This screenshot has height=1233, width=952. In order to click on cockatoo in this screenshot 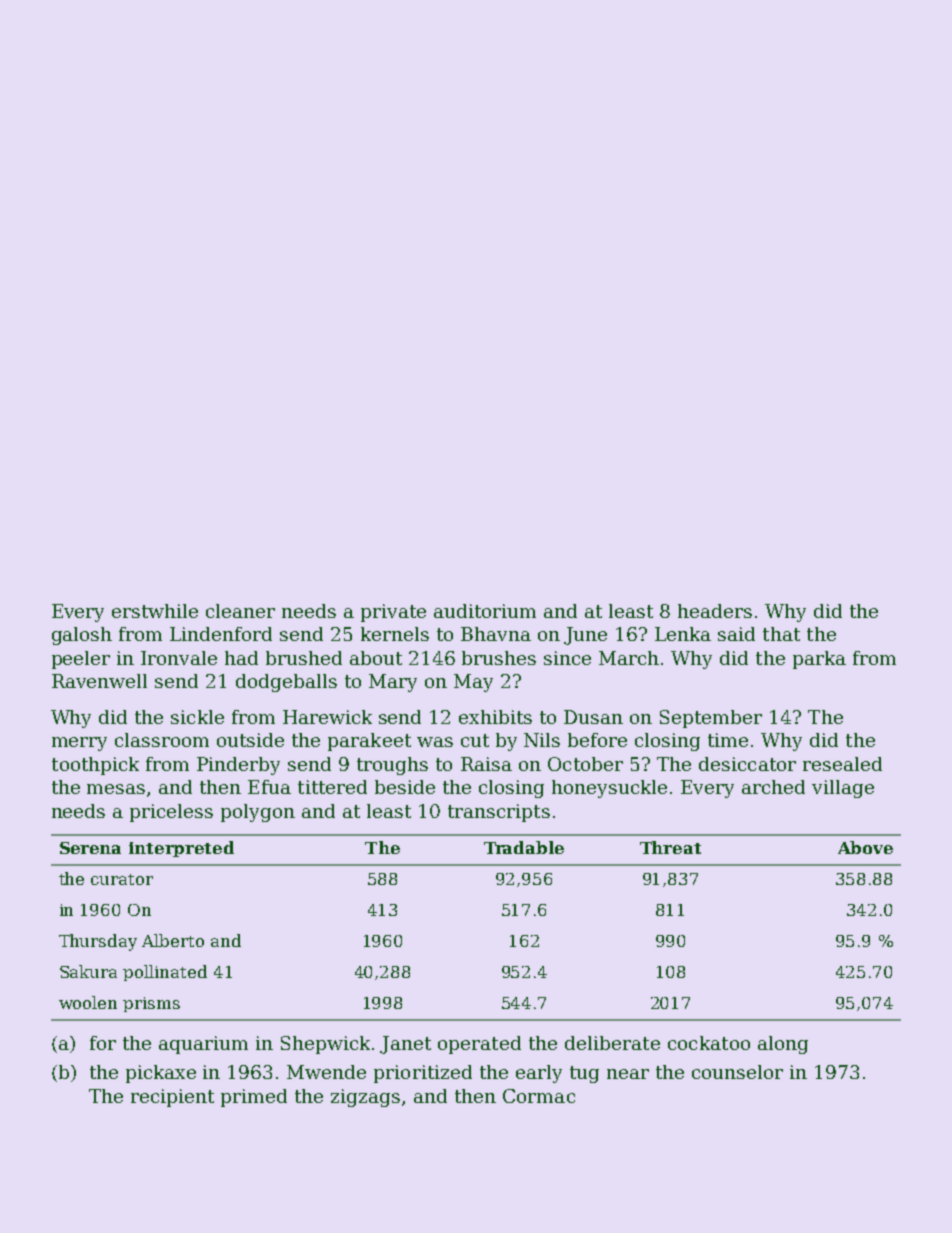, I will do `click(709, 1043)`.
